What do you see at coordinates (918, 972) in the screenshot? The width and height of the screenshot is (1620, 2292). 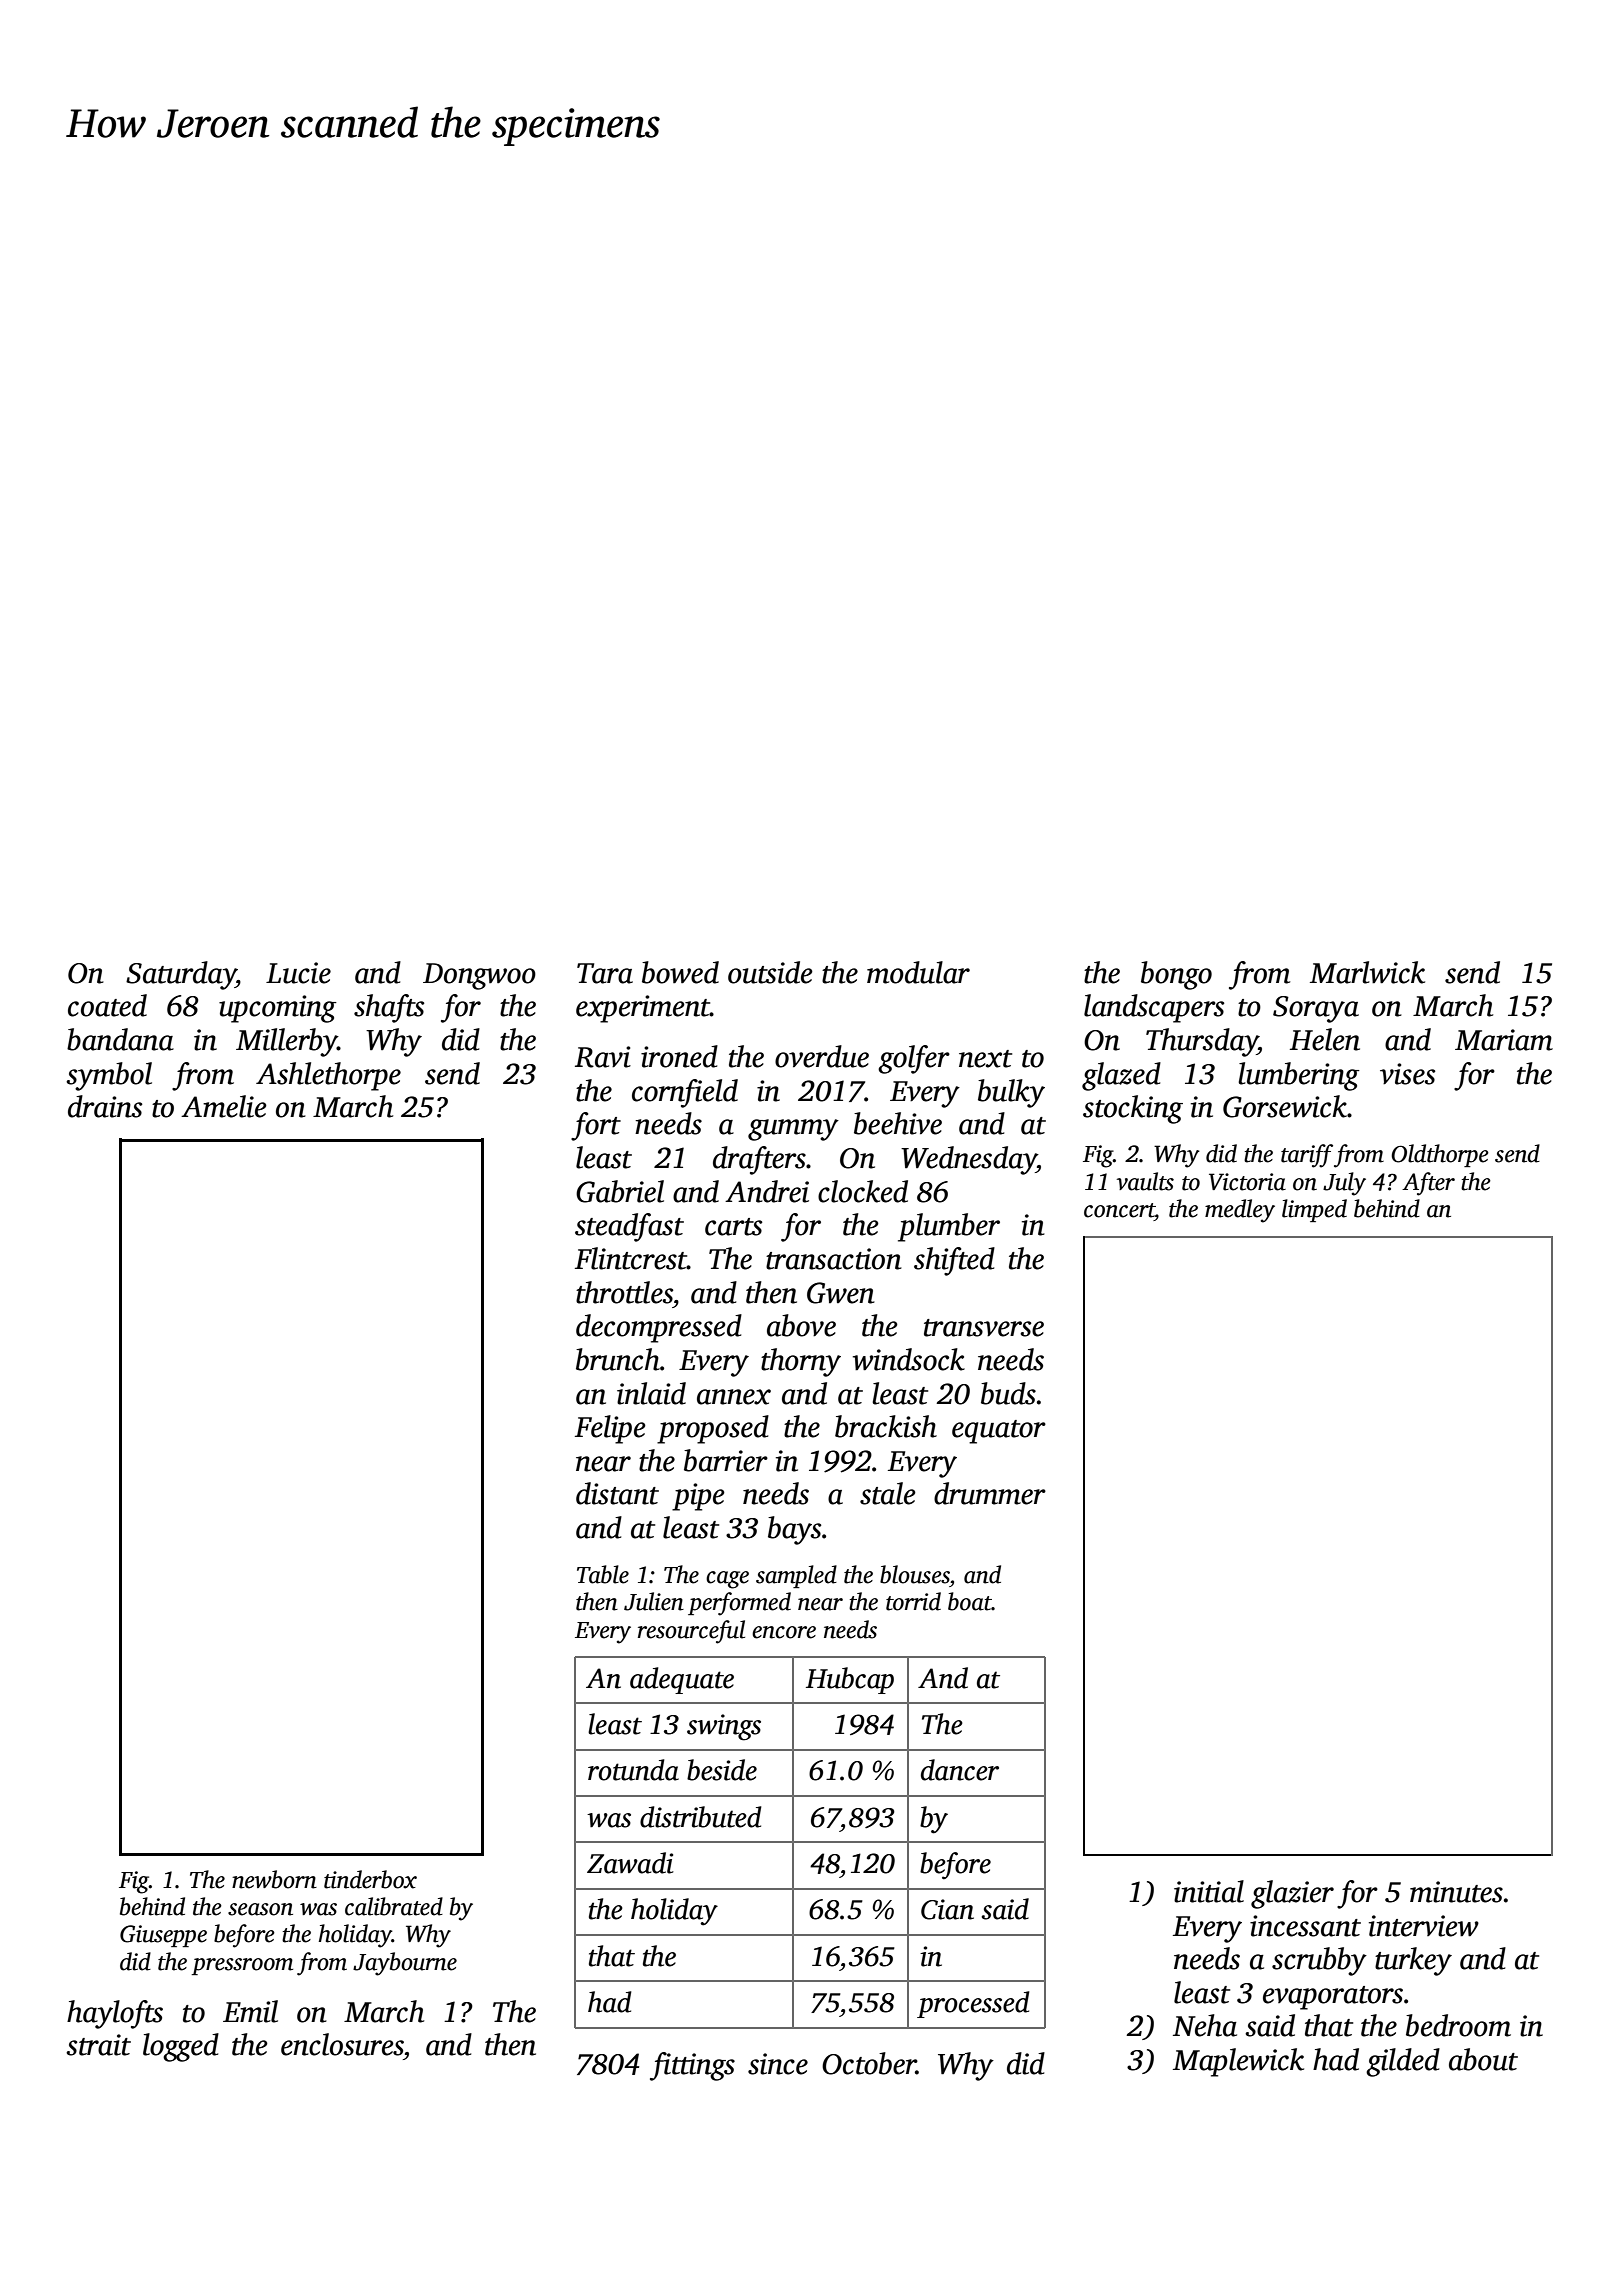 I see `modular` at bounding box center [918, 972].
